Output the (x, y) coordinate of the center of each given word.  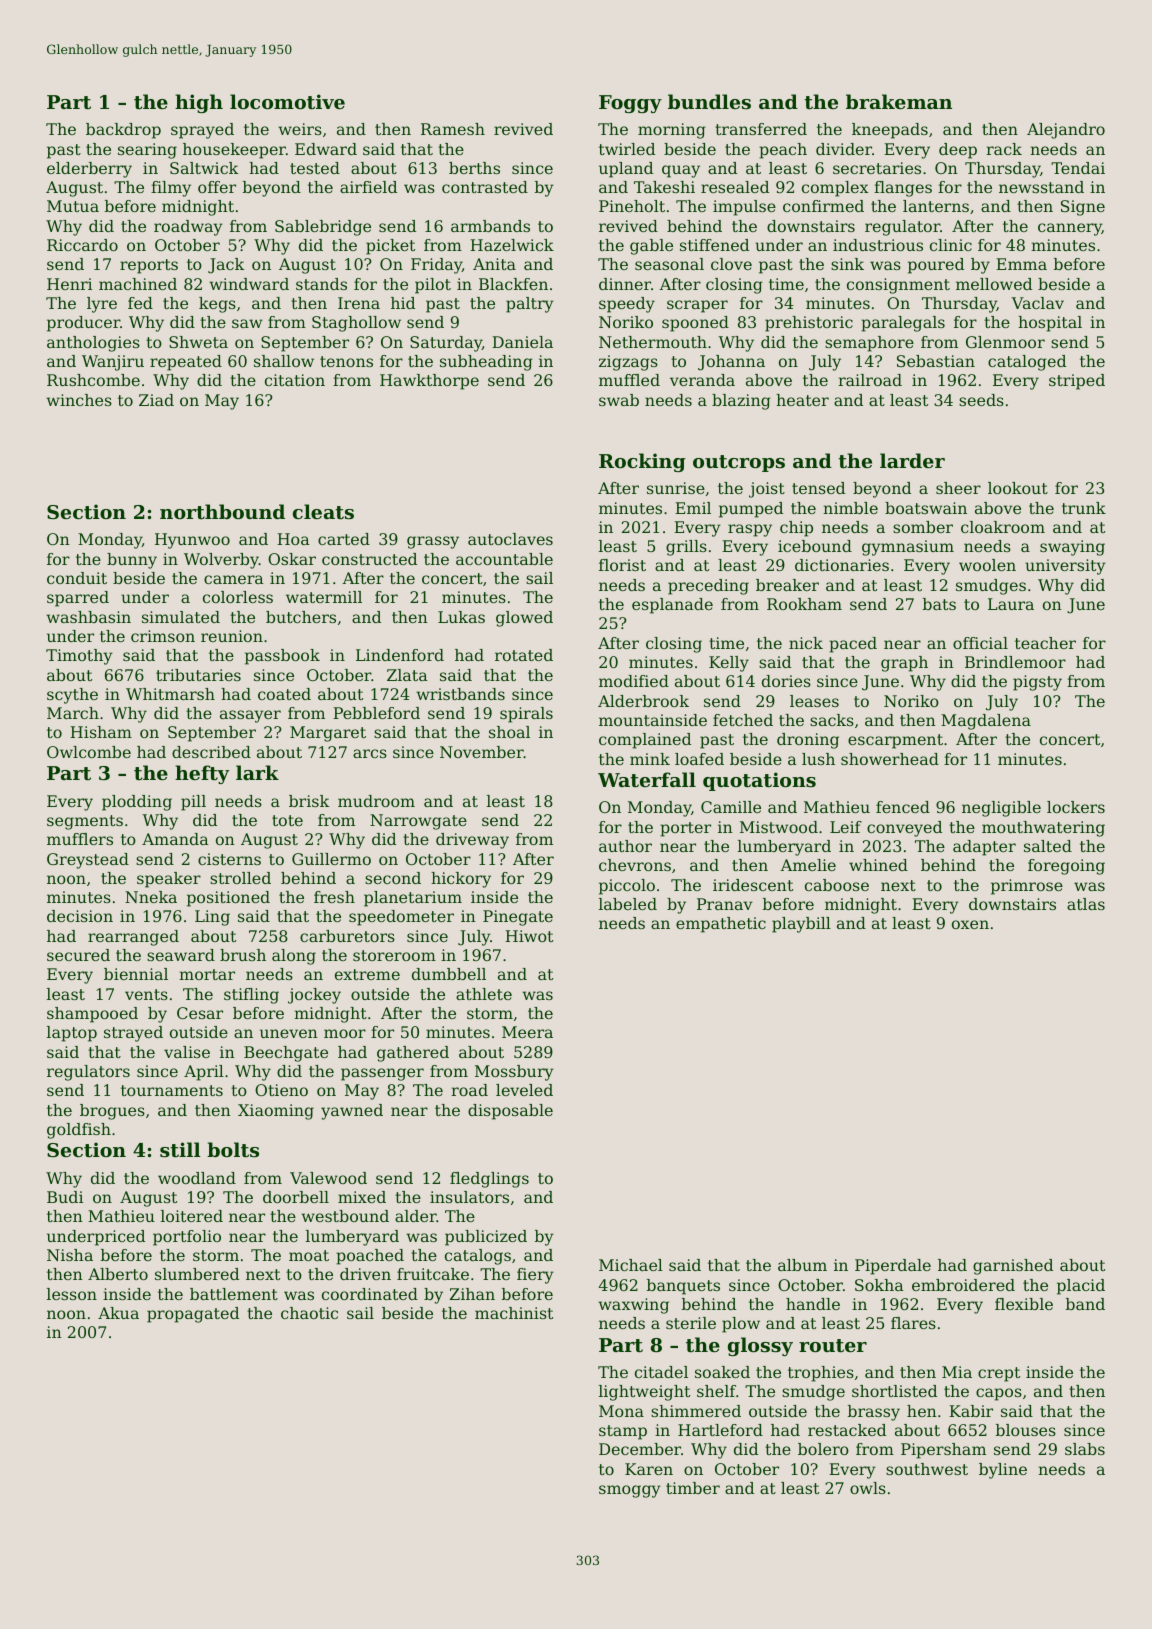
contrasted (485, 187)
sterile (691, 1323)
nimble (850, 508)
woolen (987, 565)
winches (79, 400)
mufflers (80, 839)
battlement (234, 1294)
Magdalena (986, 722)
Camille (731, 807)
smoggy (630, 1491)
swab (619, 400)
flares (913, 1323)
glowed (524, 619)
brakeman (899, 101)
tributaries (198, 675)
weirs (300, 129)
